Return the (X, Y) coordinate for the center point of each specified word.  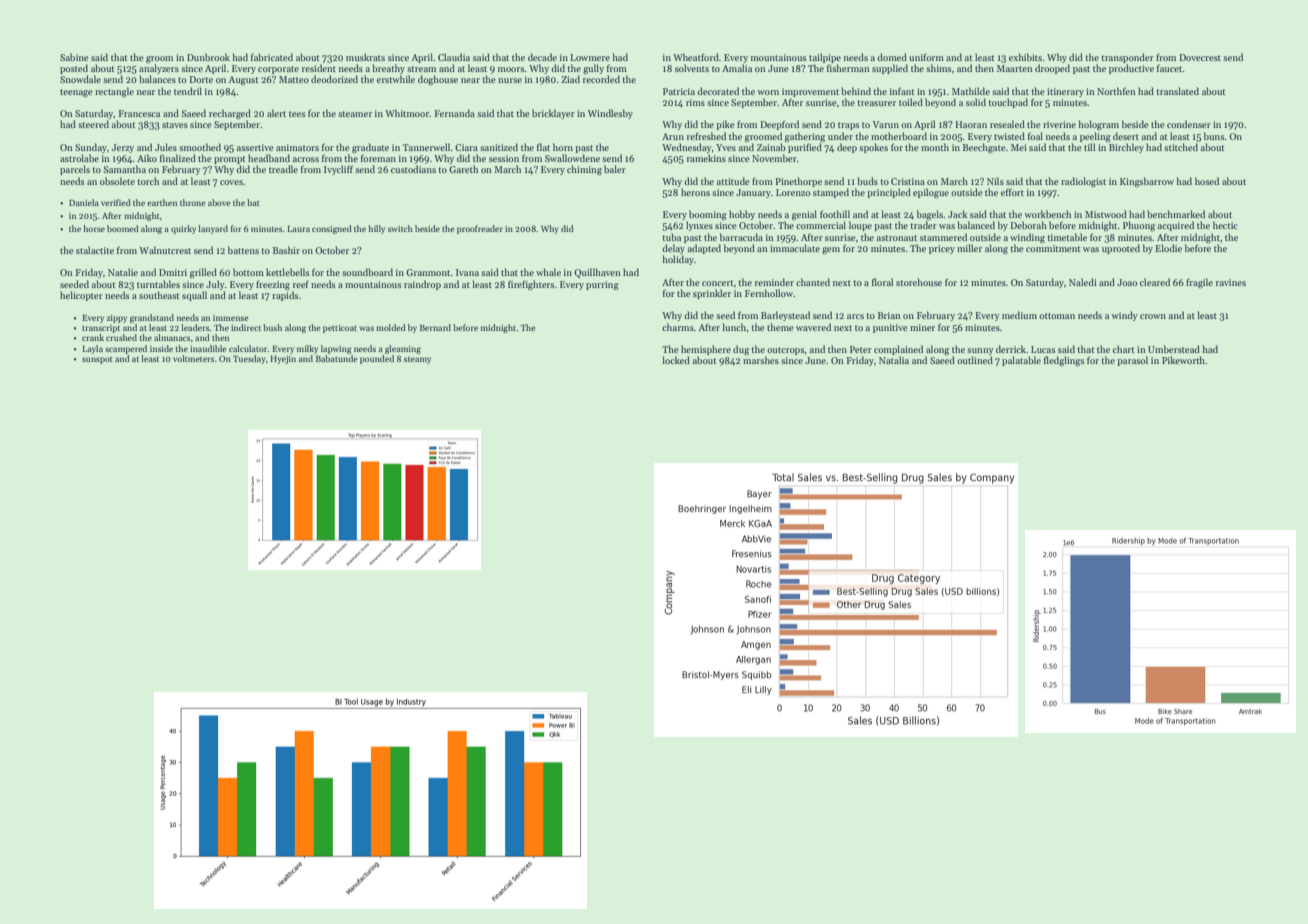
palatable (1021, 361)
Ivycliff (338, 170)
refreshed (706, 136)
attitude (733, 181)
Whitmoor (407, 113)
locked (676, 360)
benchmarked (1176, 214)
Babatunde (337, 358)
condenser (1189, 124)
